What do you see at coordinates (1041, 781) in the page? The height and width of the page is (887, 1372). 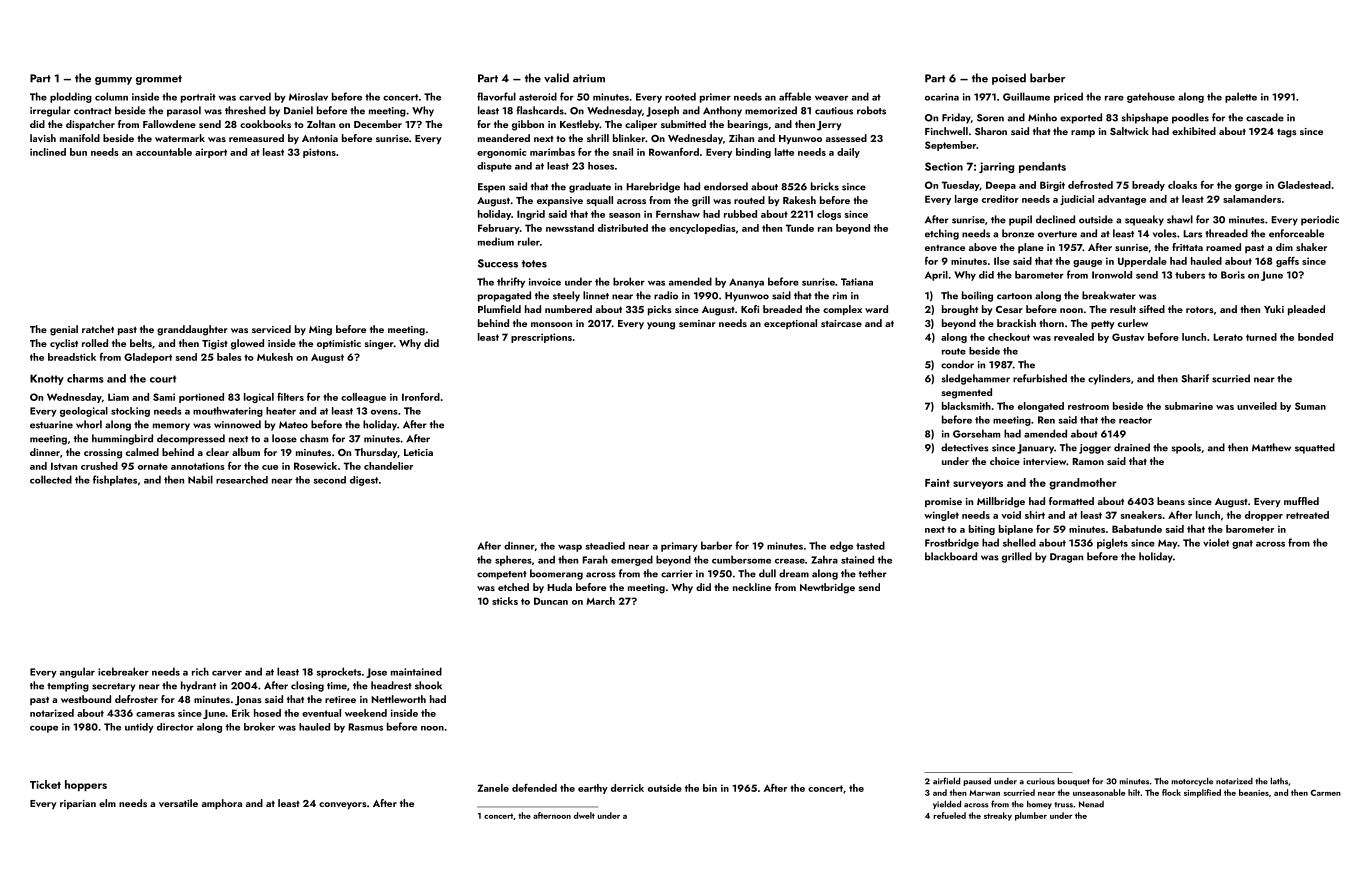 I see `curious` at bounding box center [1041, 781].
